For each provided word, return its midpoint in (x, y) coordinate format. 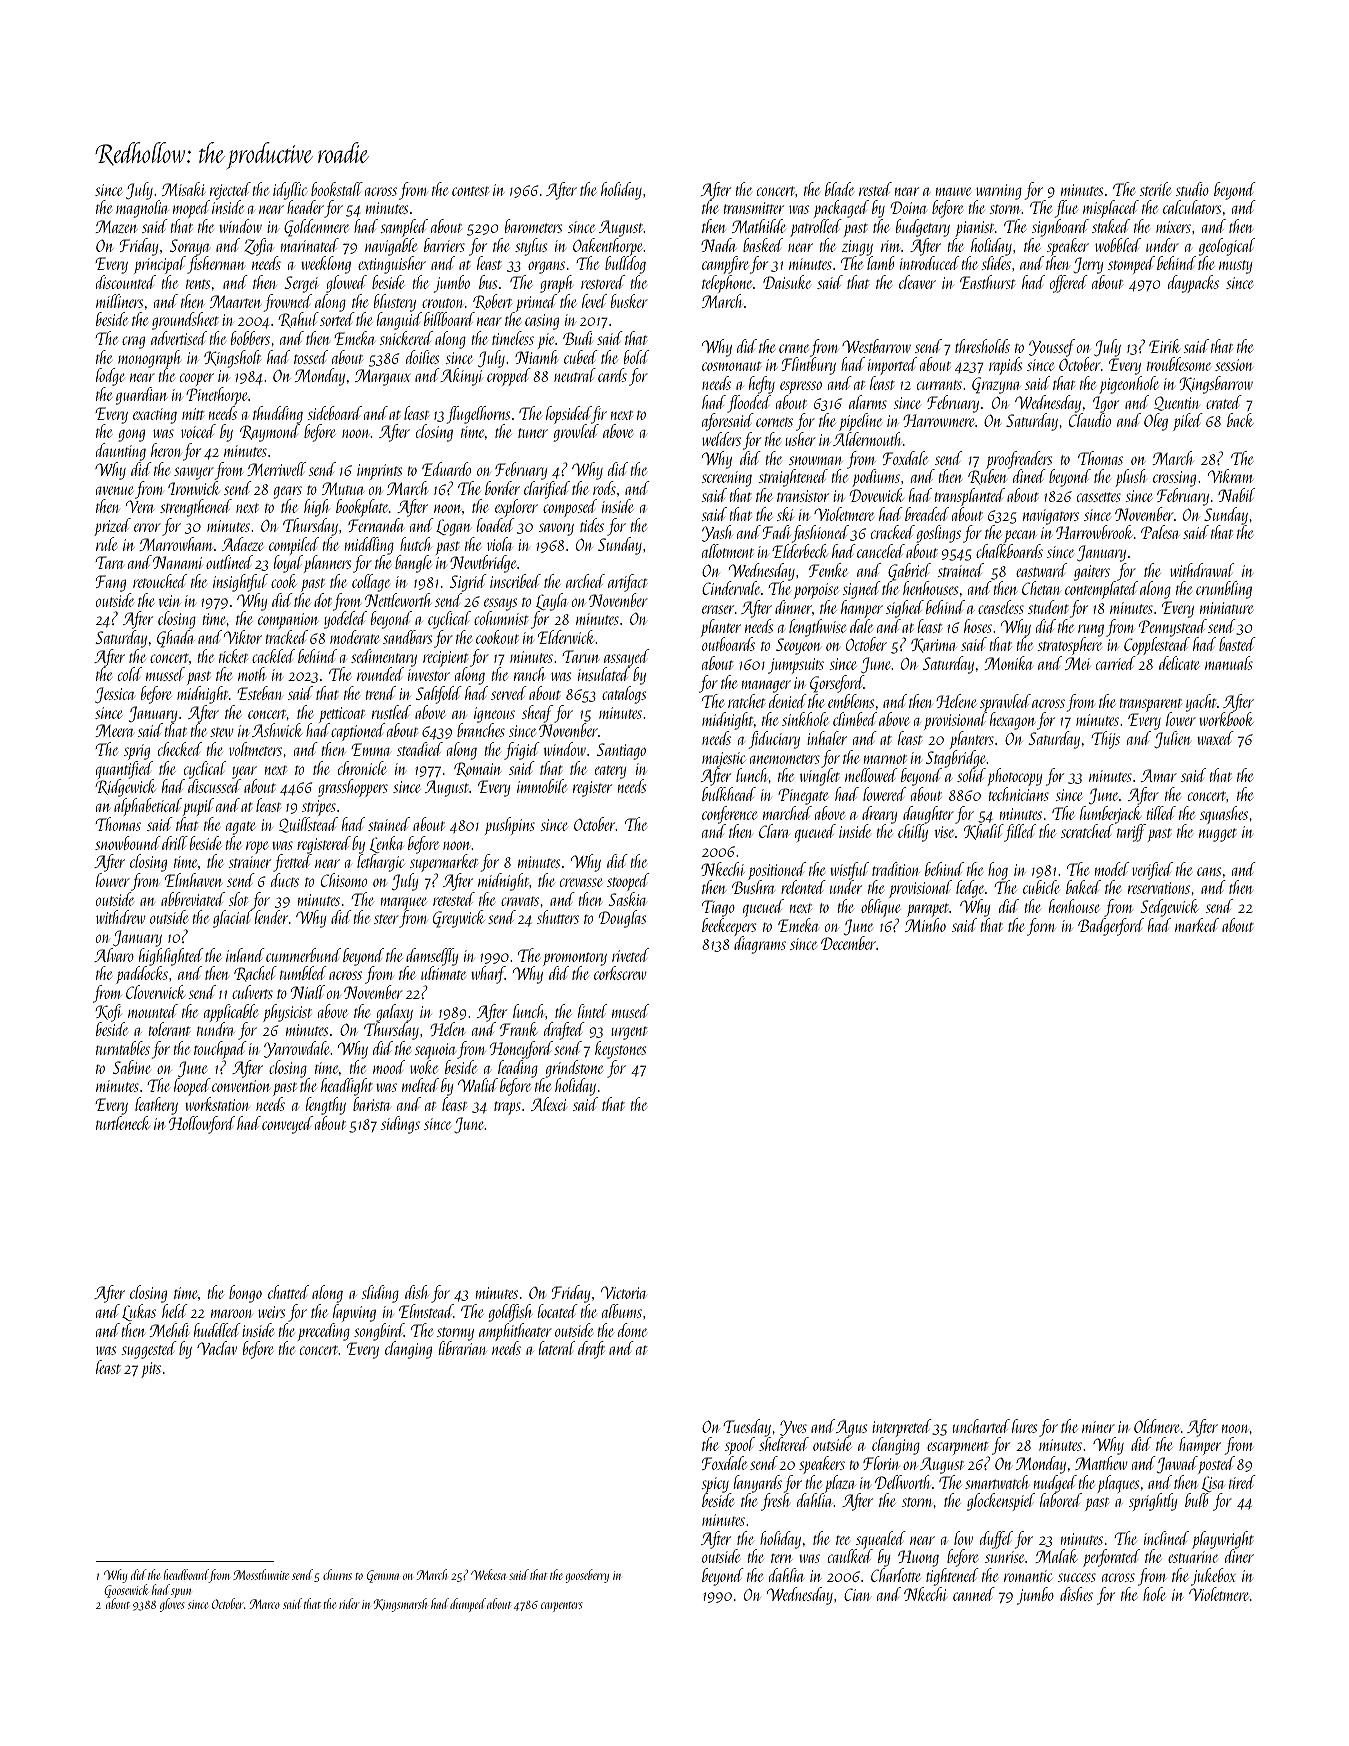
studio (1192, 189)
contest (470, 191)
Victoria (623, 1292)
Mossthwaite (261, 1574)
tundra (216, 1029)
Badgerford (1111, 927)
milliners (119, 301)
